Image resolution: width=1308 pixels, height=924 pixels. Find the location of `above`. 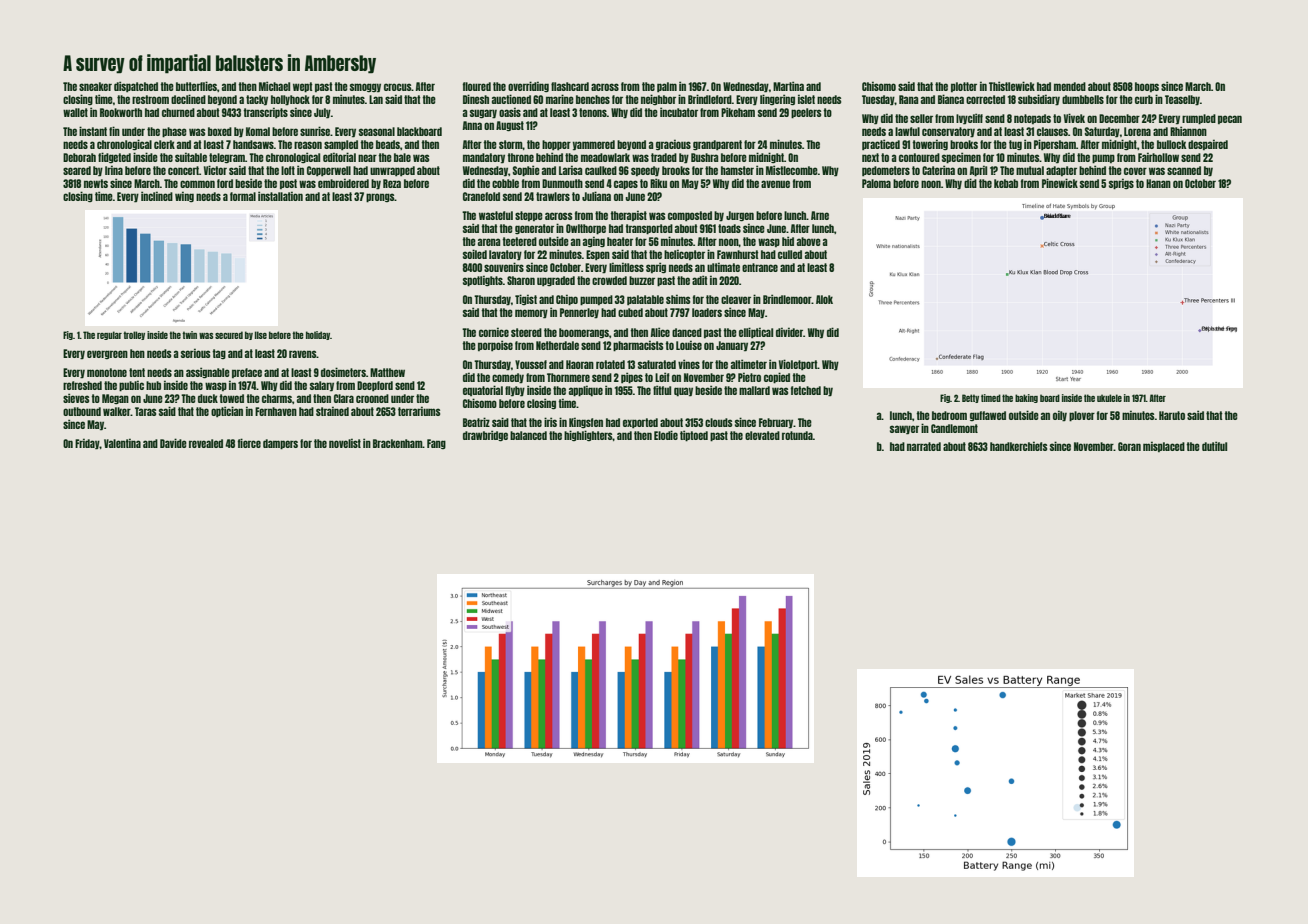

above is located at coordinates (809, 241).
